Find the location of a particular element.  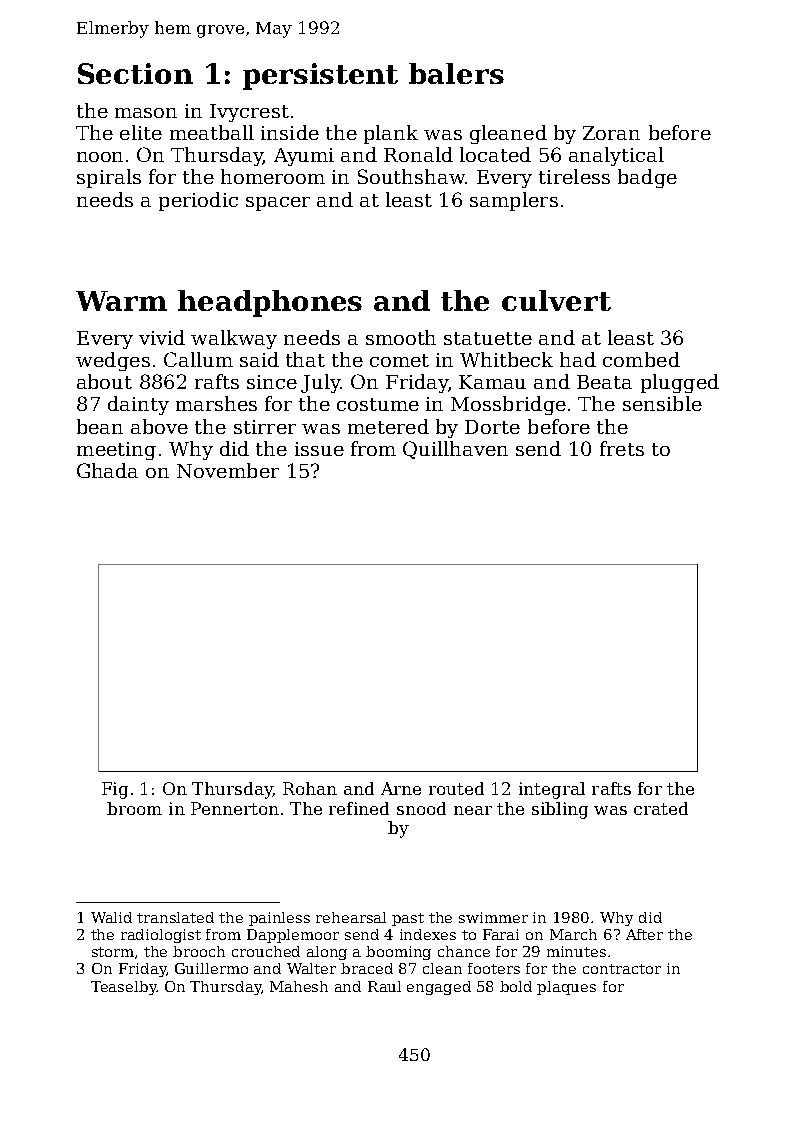

Ghada is located at coordinates (107, 470).
